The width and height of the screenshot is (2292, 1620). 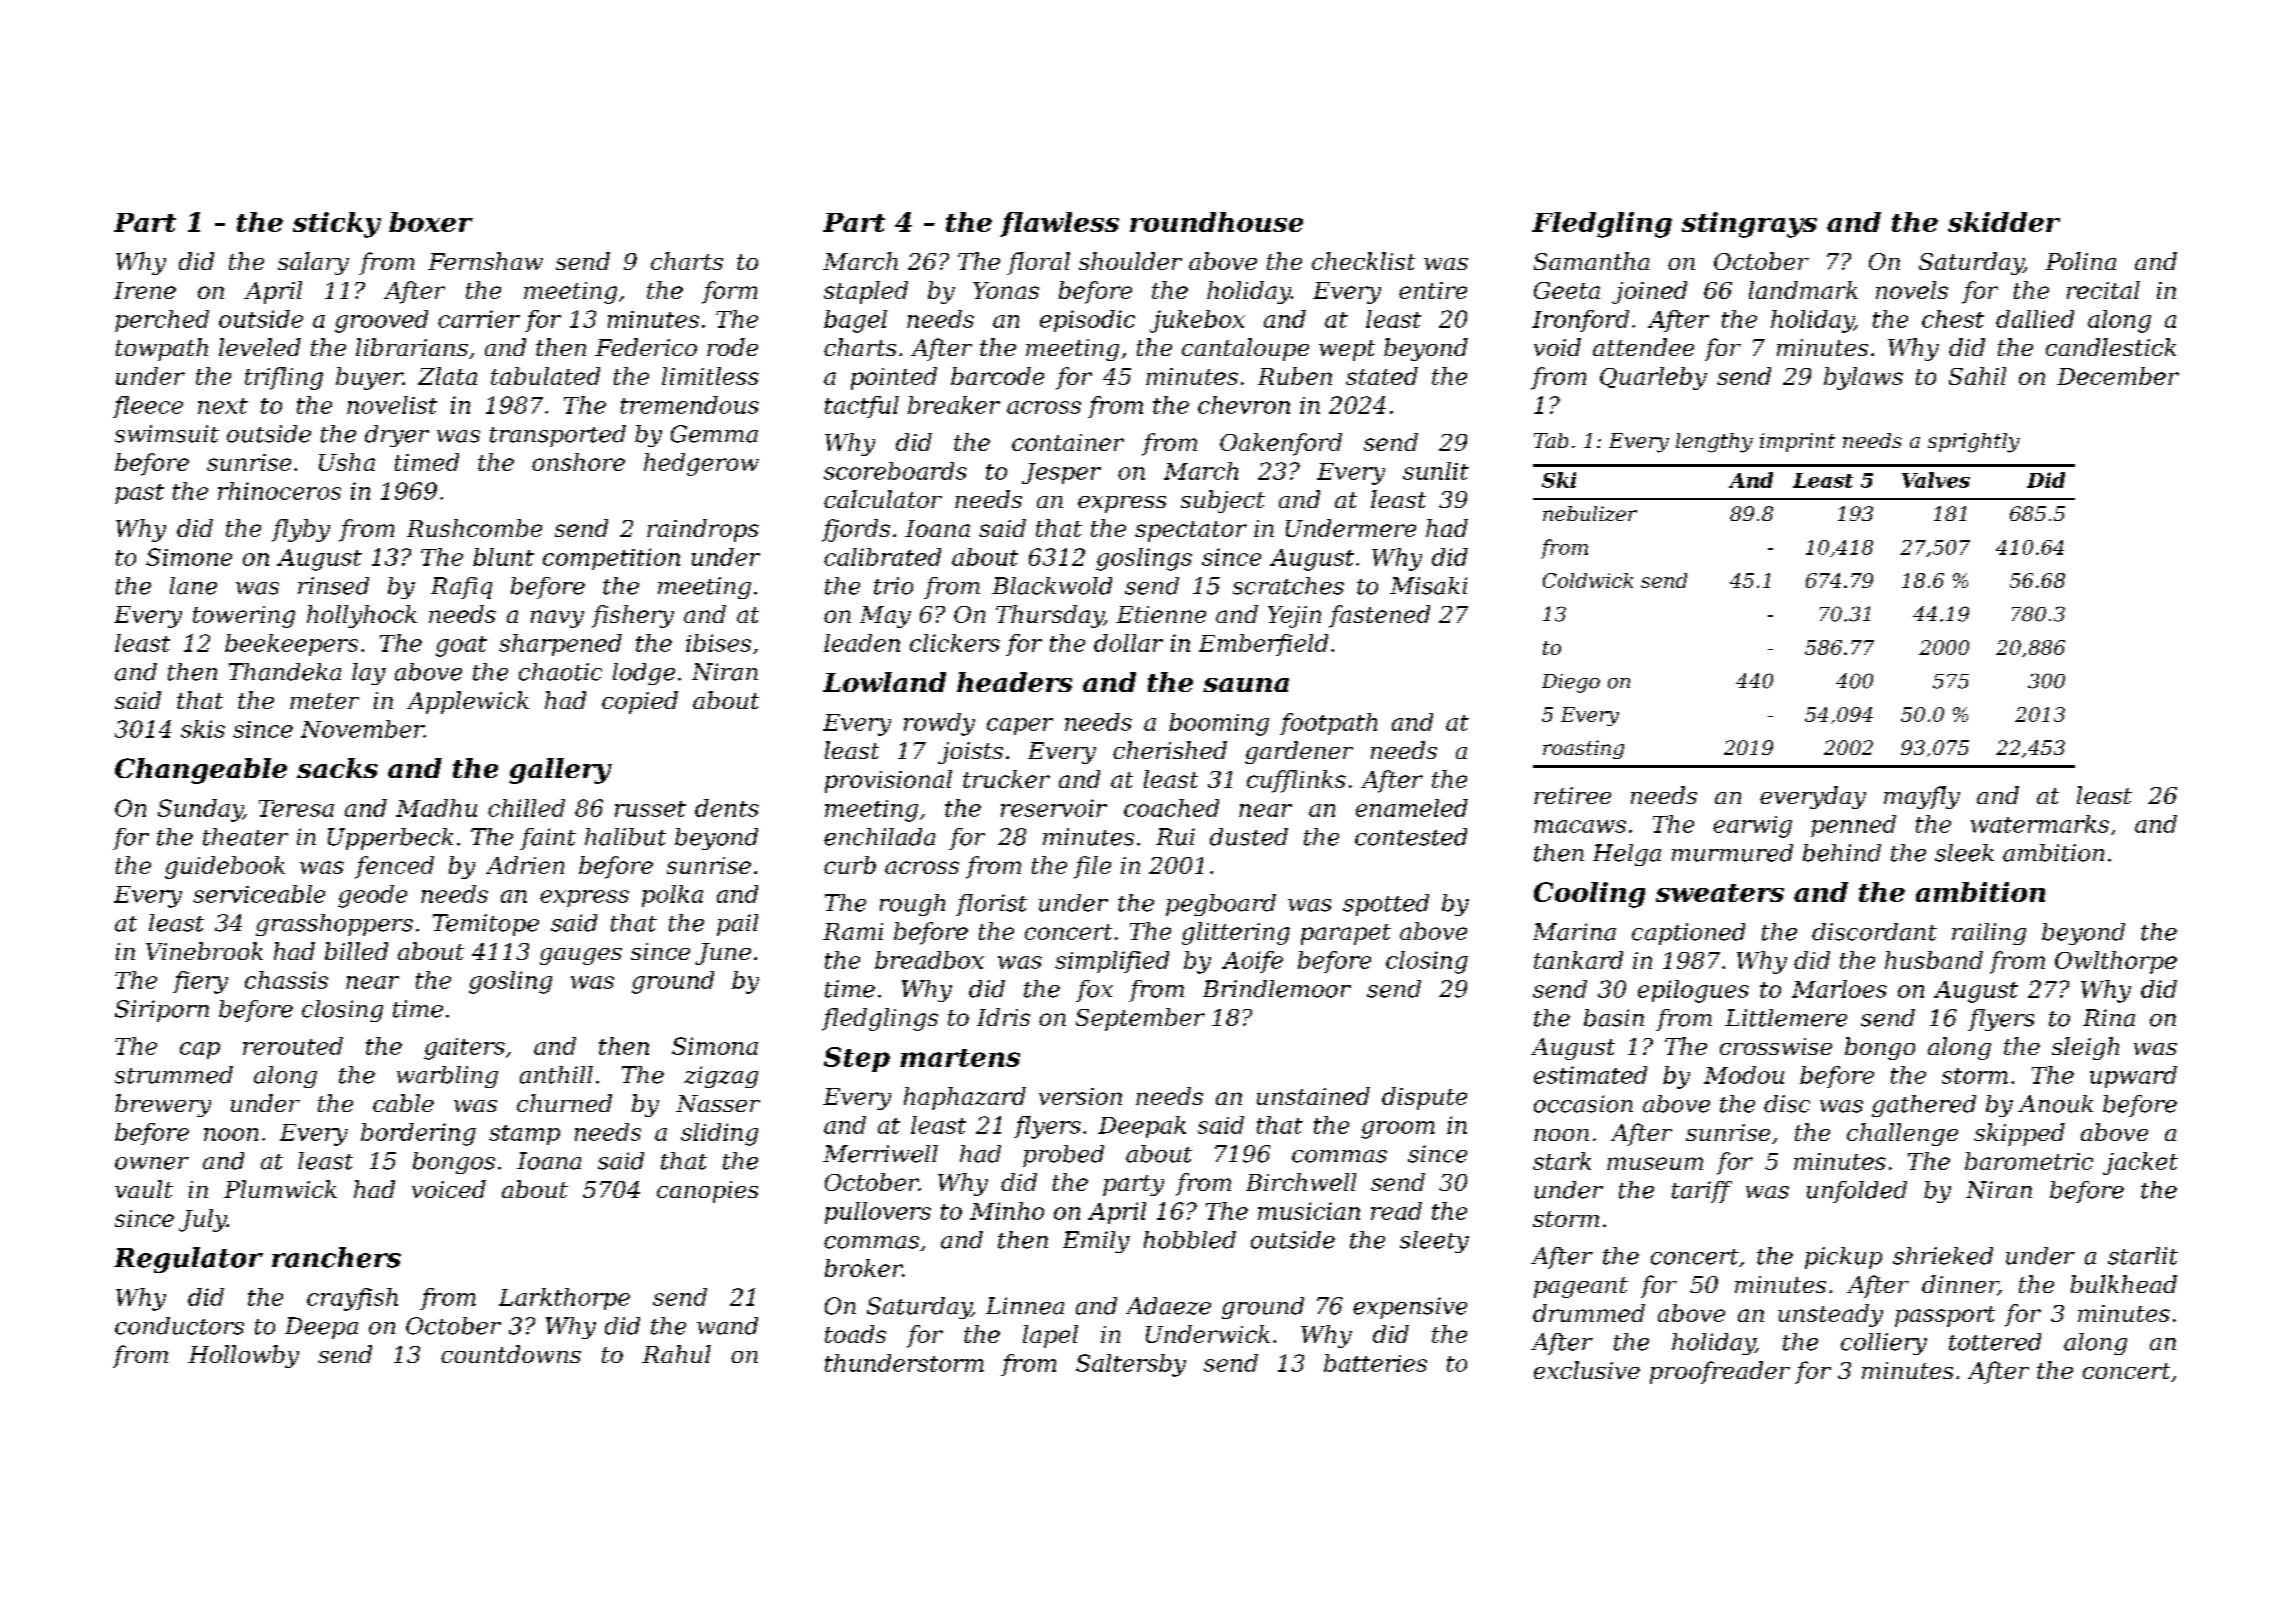 What do you see at coordinates (1702, 1192) in the screenshot?
I see `tariff` at bounding box center [1702, 1192].
